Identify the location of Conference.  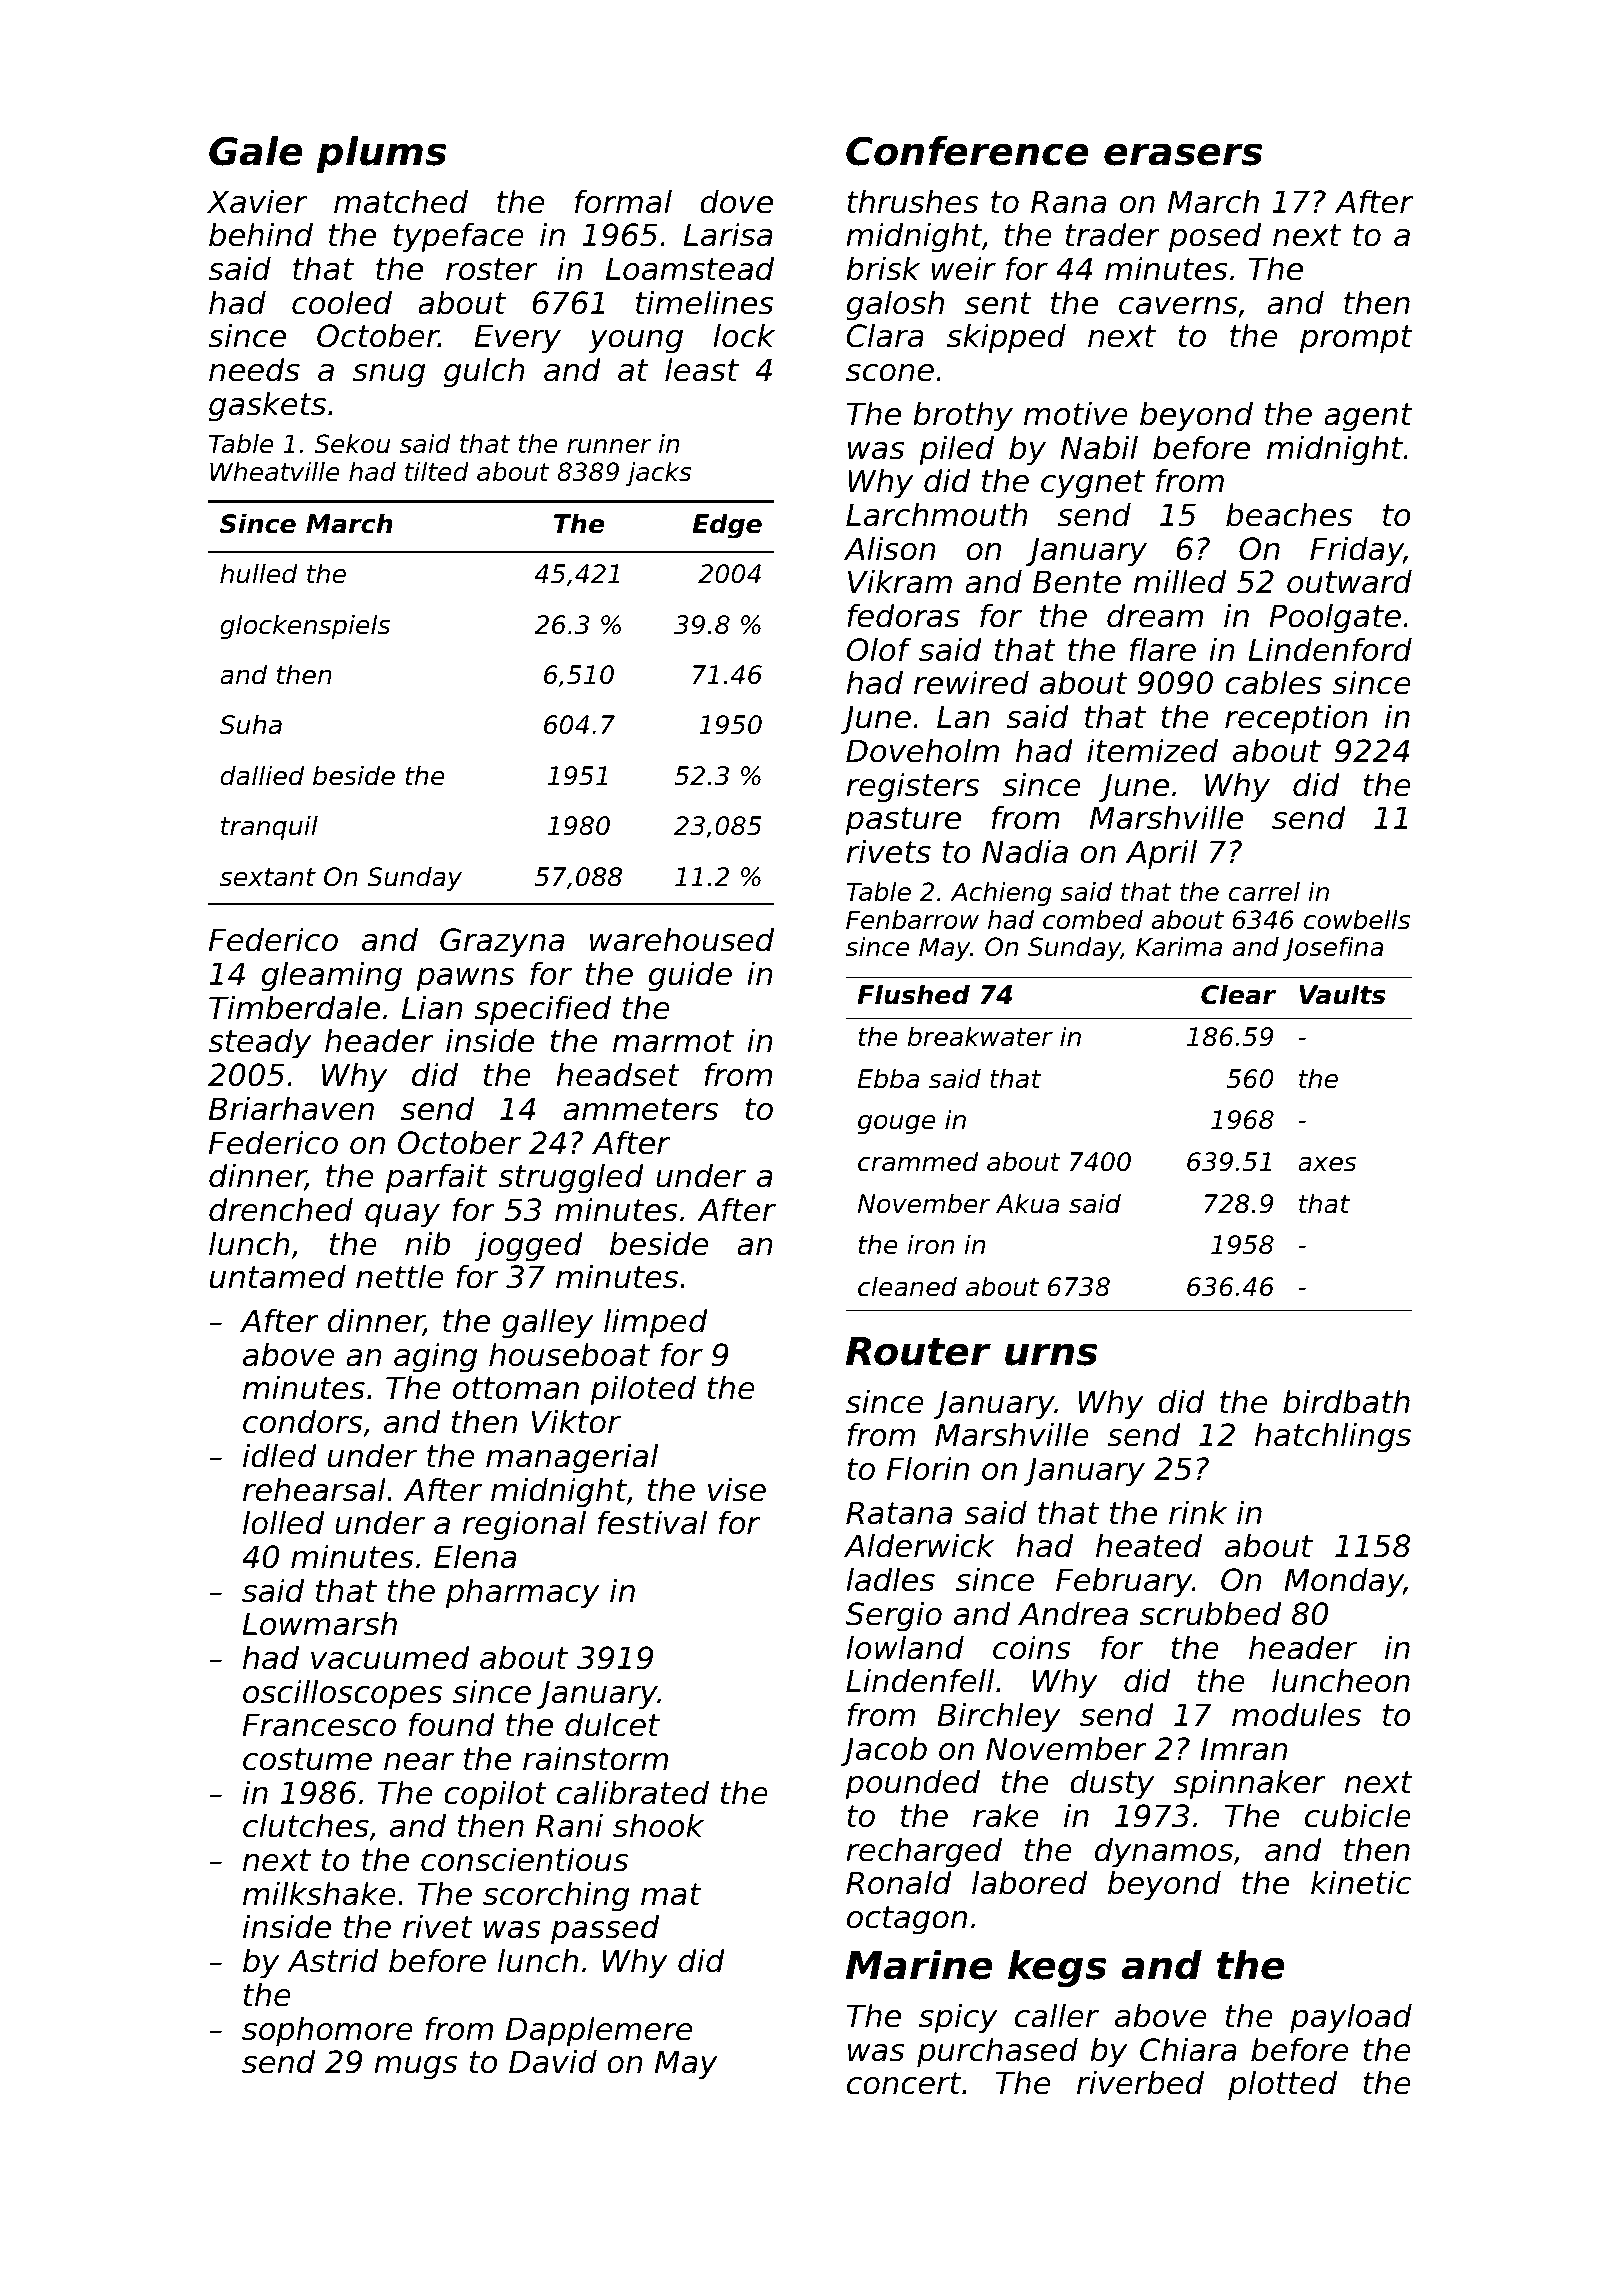
(967, 151).
